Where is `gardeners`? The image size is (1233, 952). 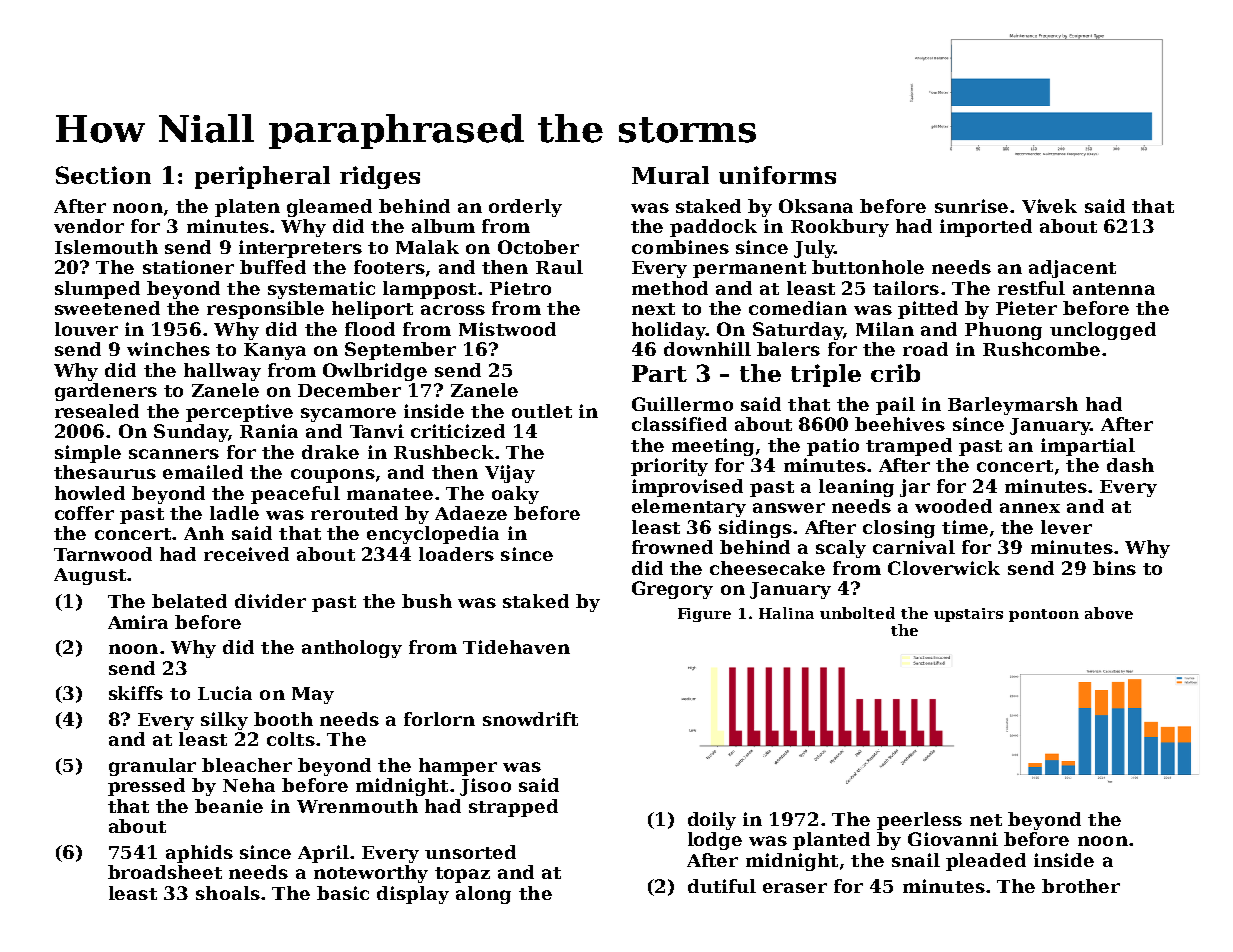 gardeners is located at coordinates (106, 392).
